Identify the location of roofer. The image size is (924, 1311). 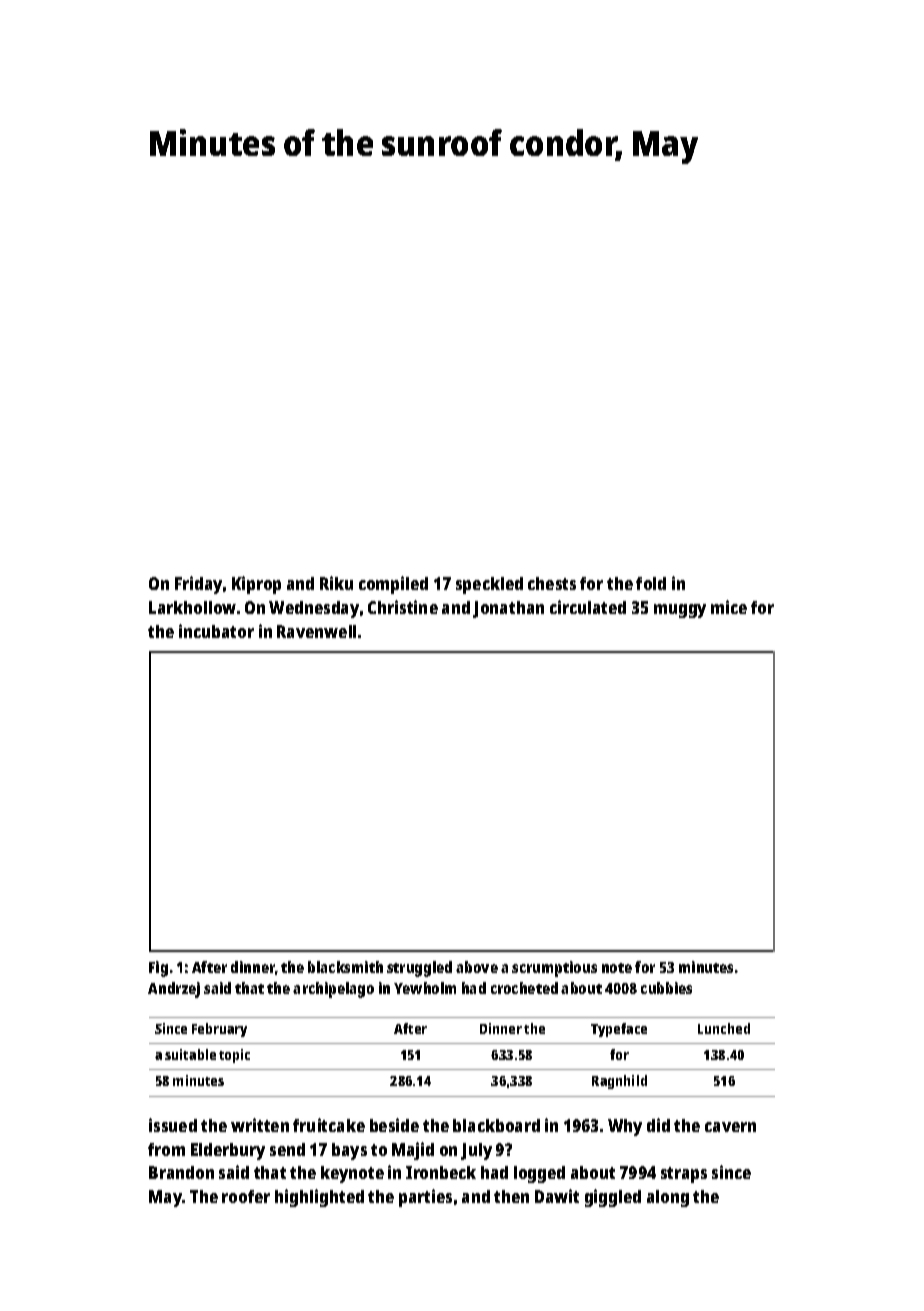
(246, 1196).
